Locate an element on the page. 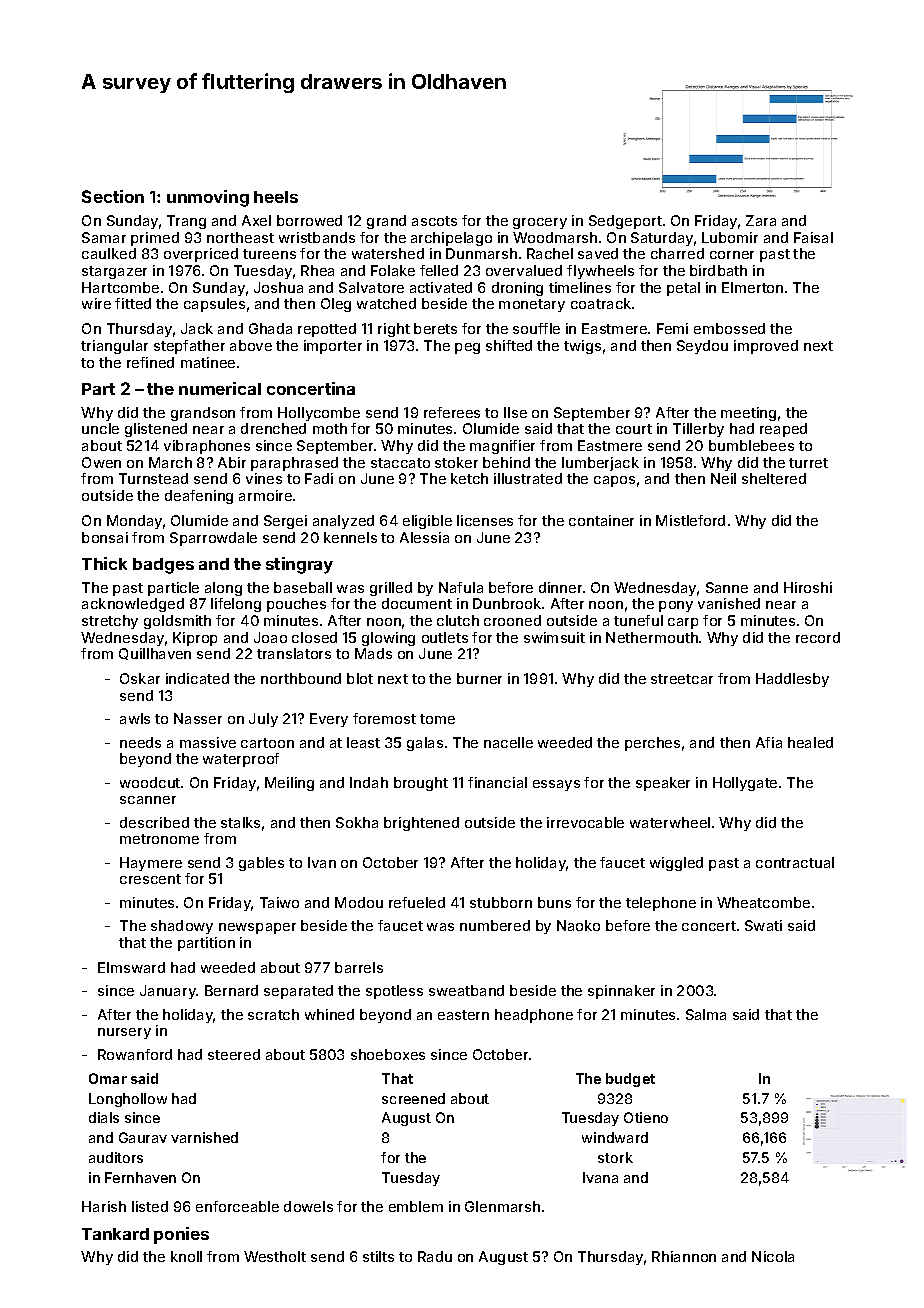 This image has width=924, height=1308. peg is located at coordinates (467, 348).
